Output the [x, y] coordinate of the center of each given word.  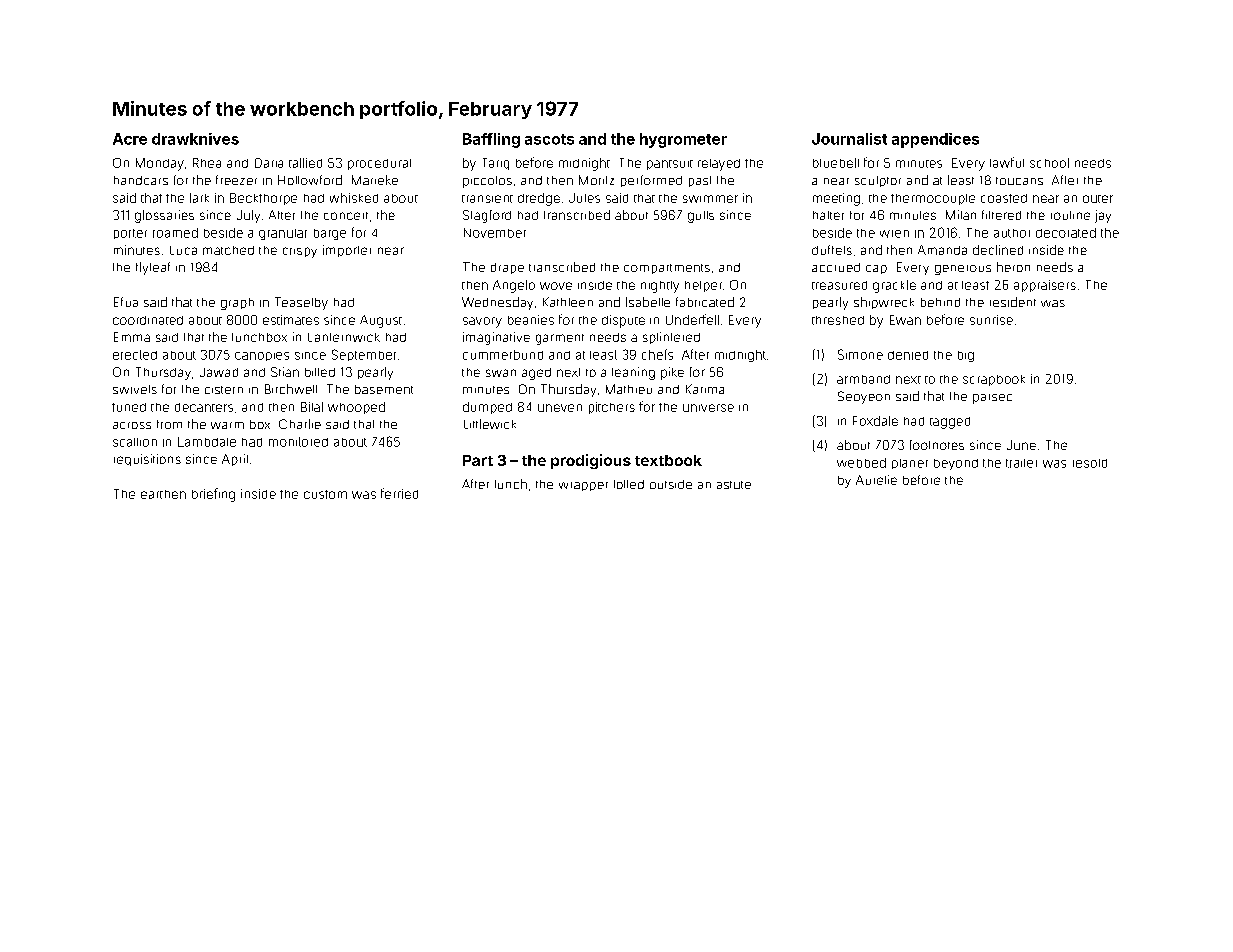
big [966, 356]
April [235, 460]
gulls [701, 217]
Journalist [849, 139]
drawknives [195, 139]
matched [228, 250]
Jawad [219, 372]
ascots [549, 139]
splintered [671, 338]
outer [1098, 199]
